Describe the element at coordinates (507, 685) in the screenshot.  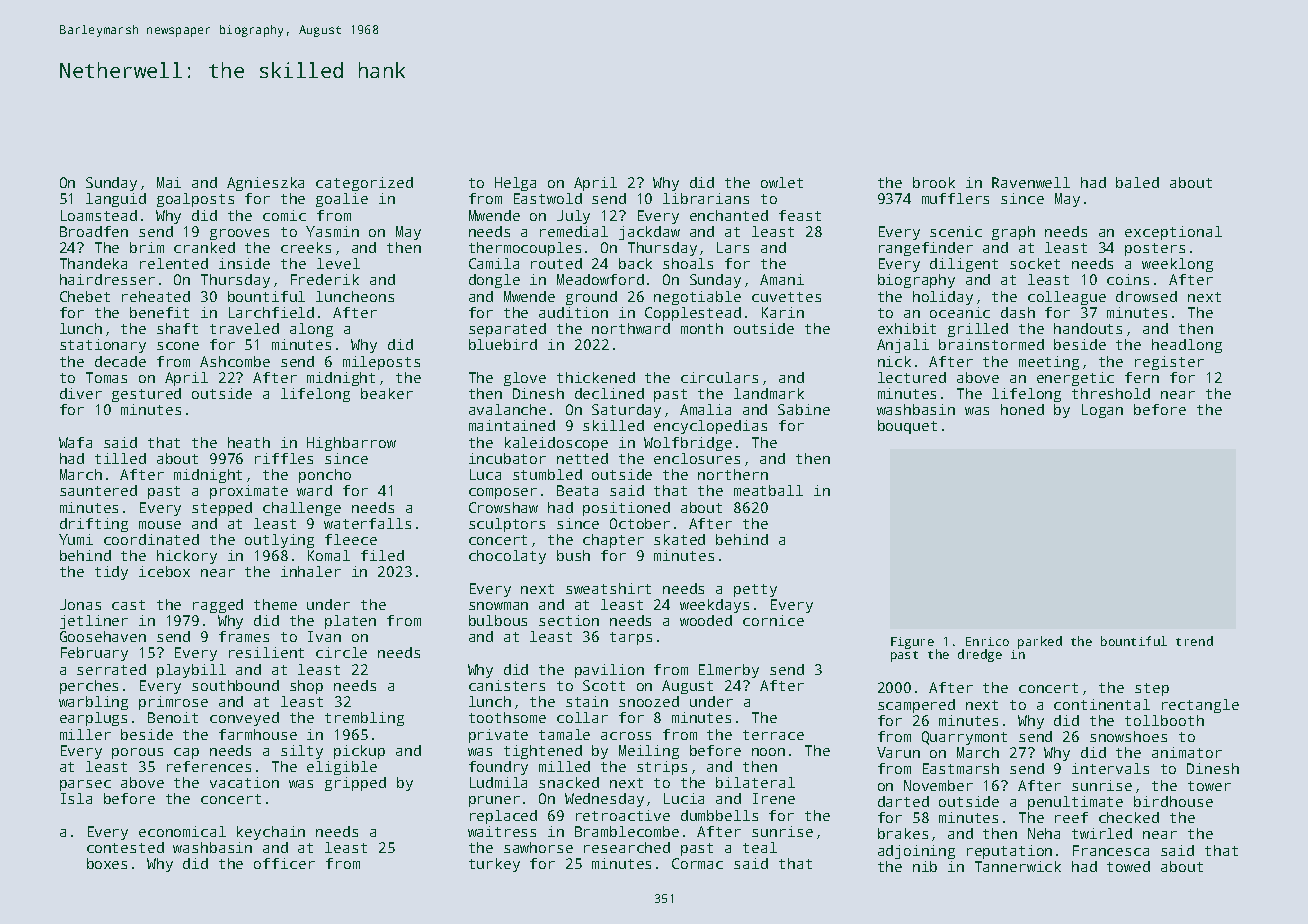
I see `canisters` at that location.
